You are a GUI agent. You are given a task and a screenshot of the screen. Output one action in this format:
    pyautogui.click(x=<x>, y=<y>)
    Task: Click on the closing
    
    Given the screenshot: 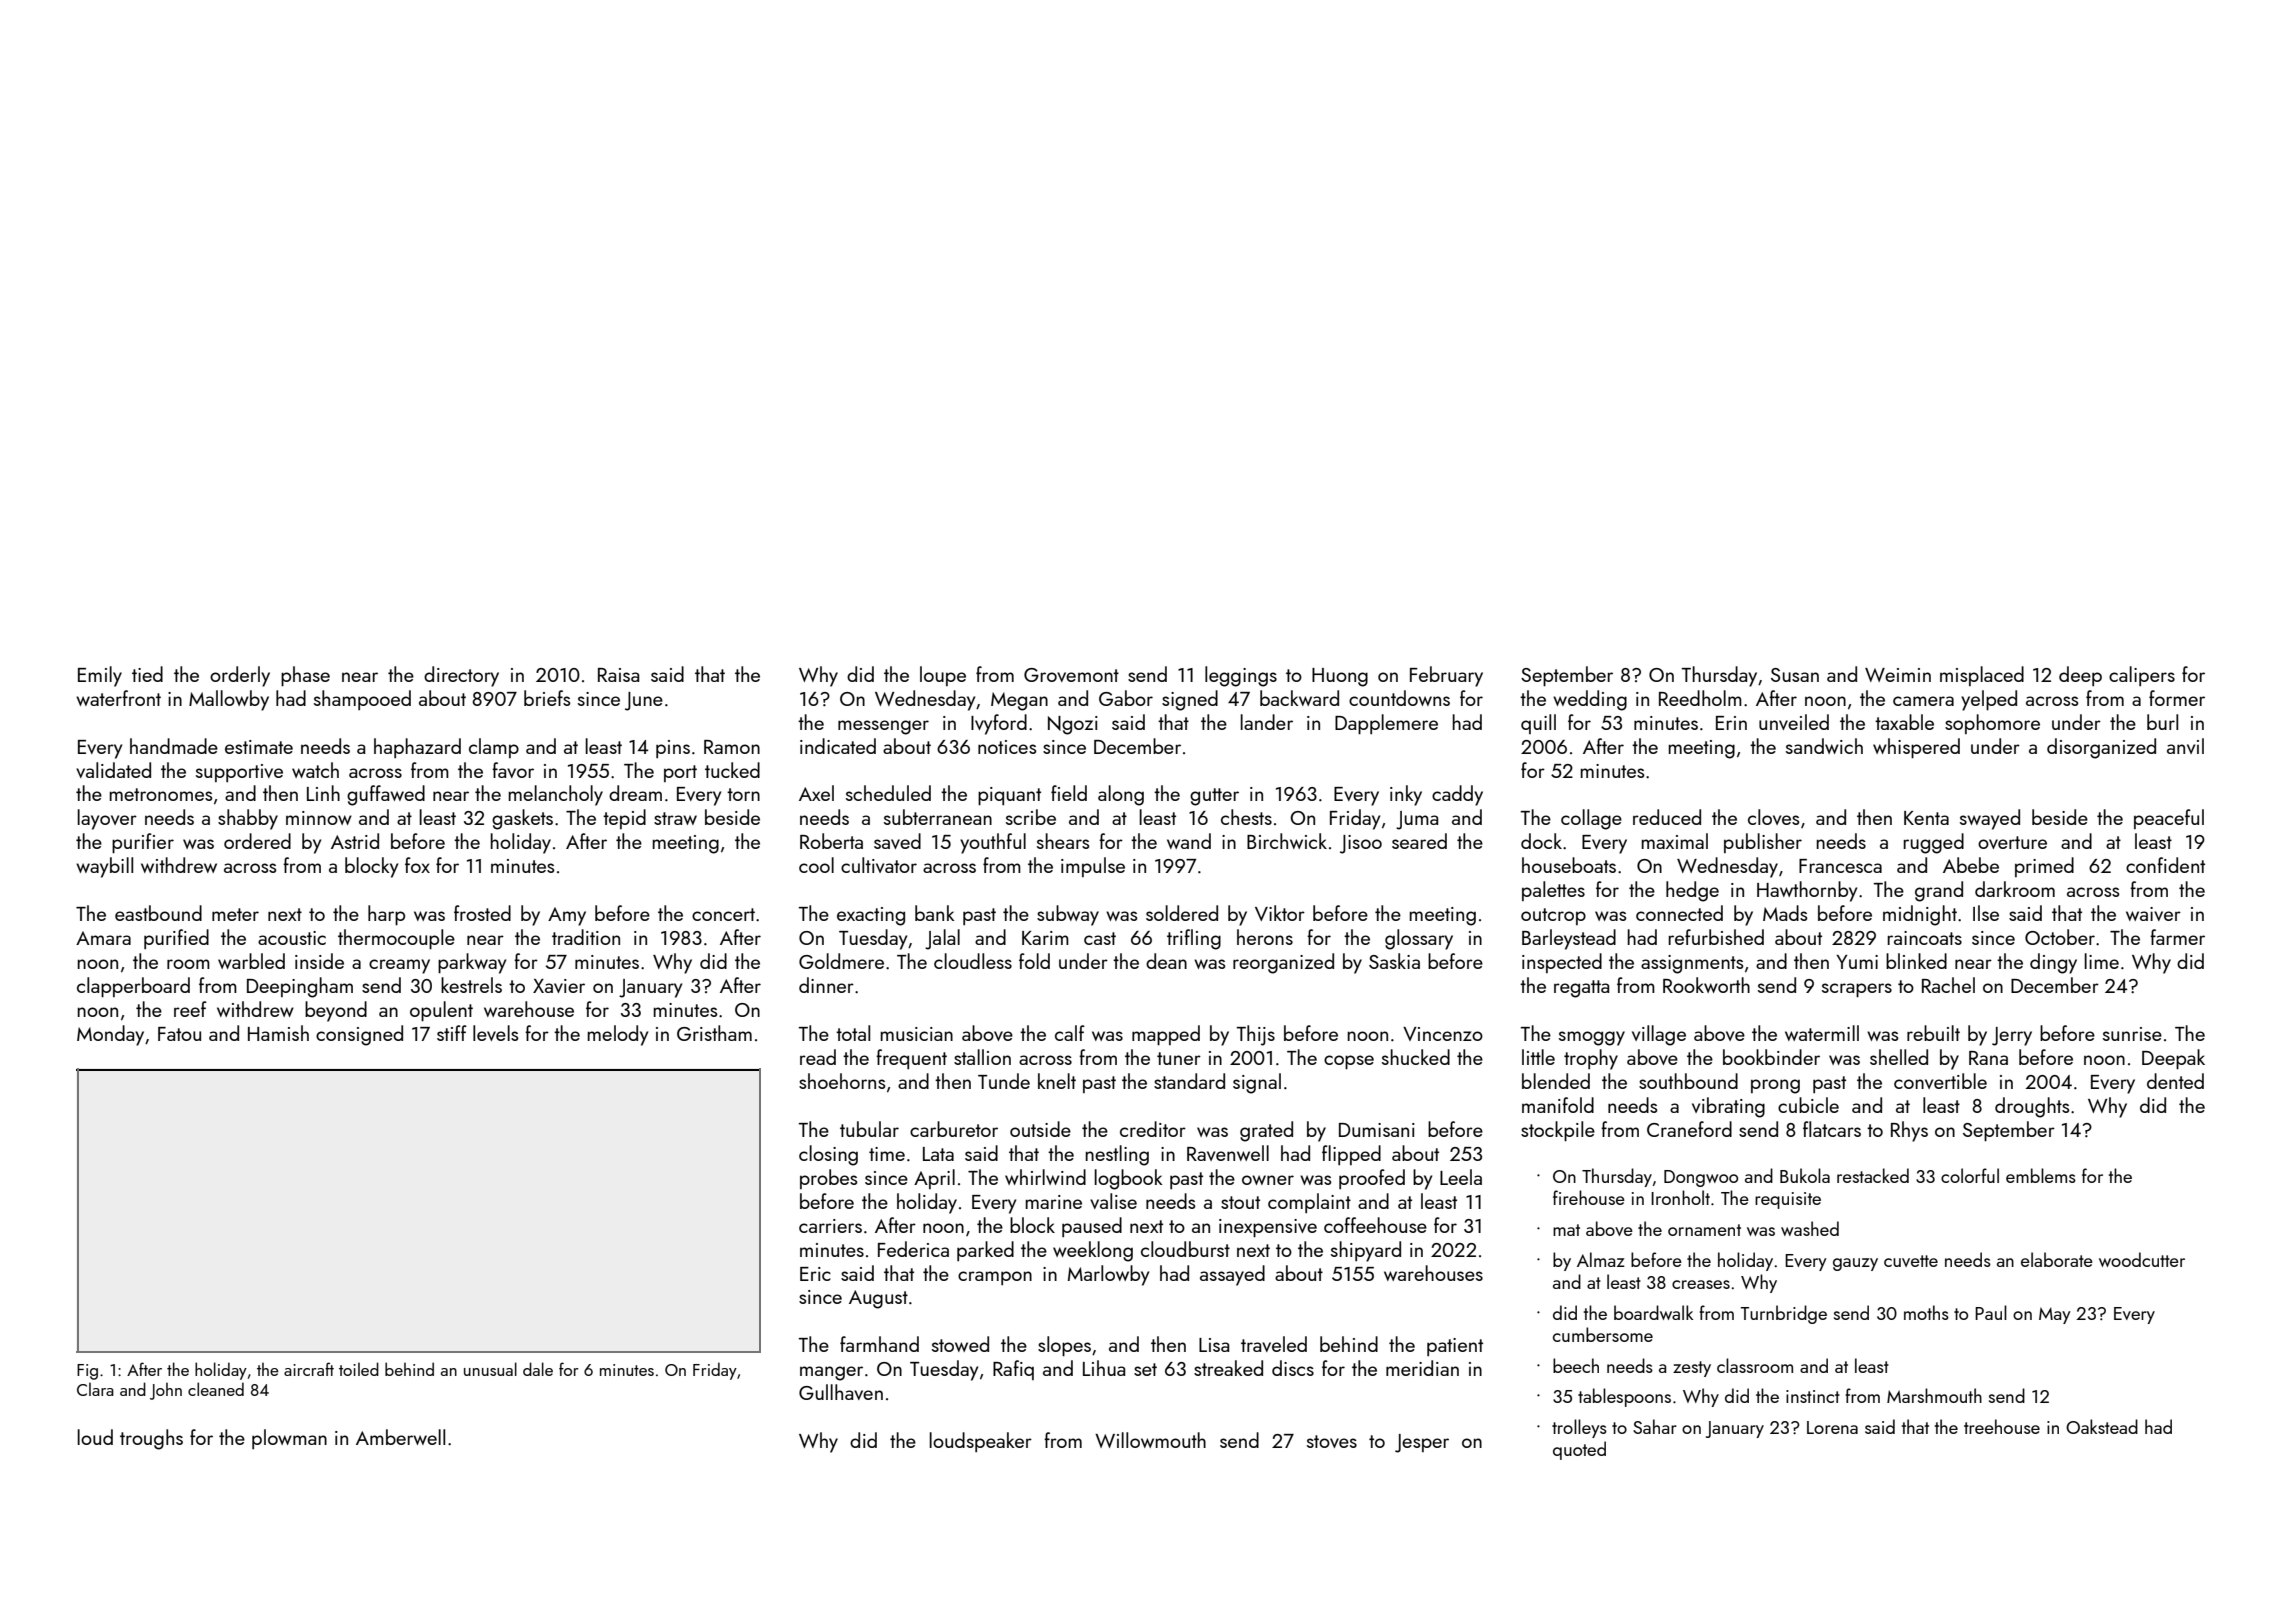 What is the action you would take?
    pyautogui.click(x=828, y=1155)
